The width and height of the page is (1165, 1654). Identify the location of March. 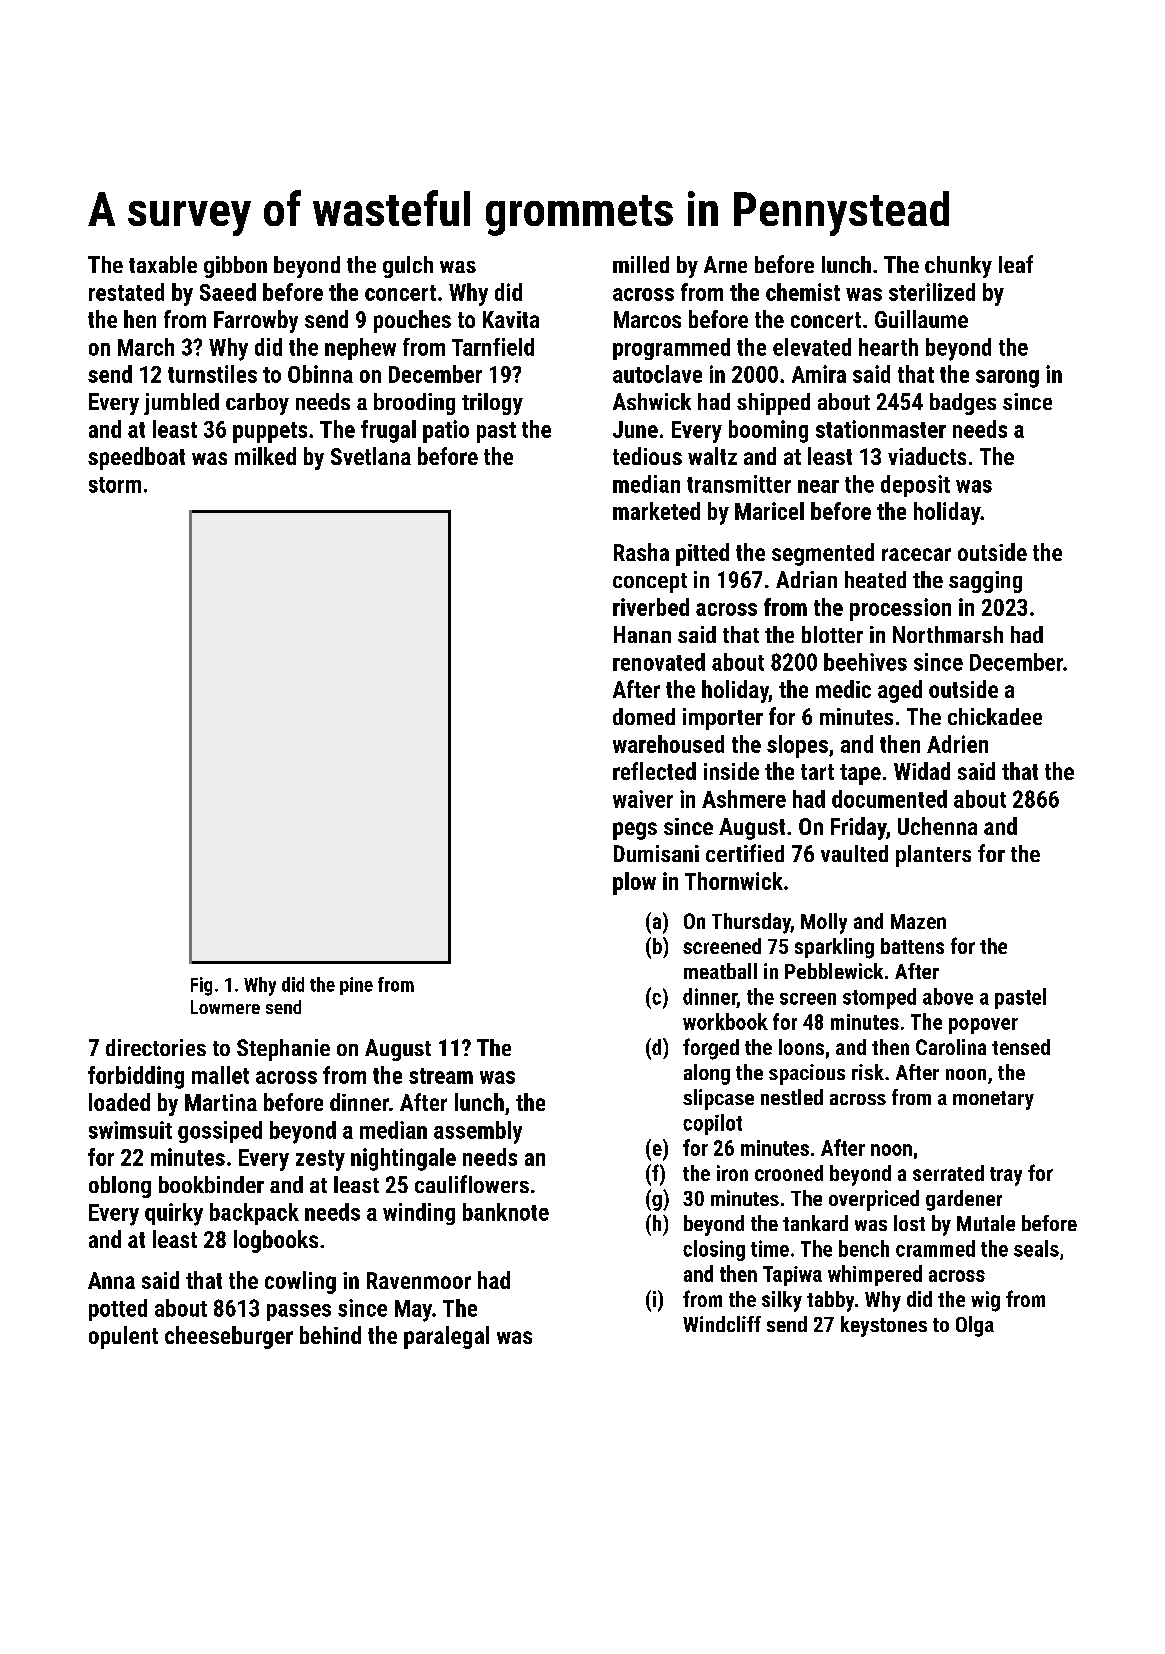
(146, 347).
